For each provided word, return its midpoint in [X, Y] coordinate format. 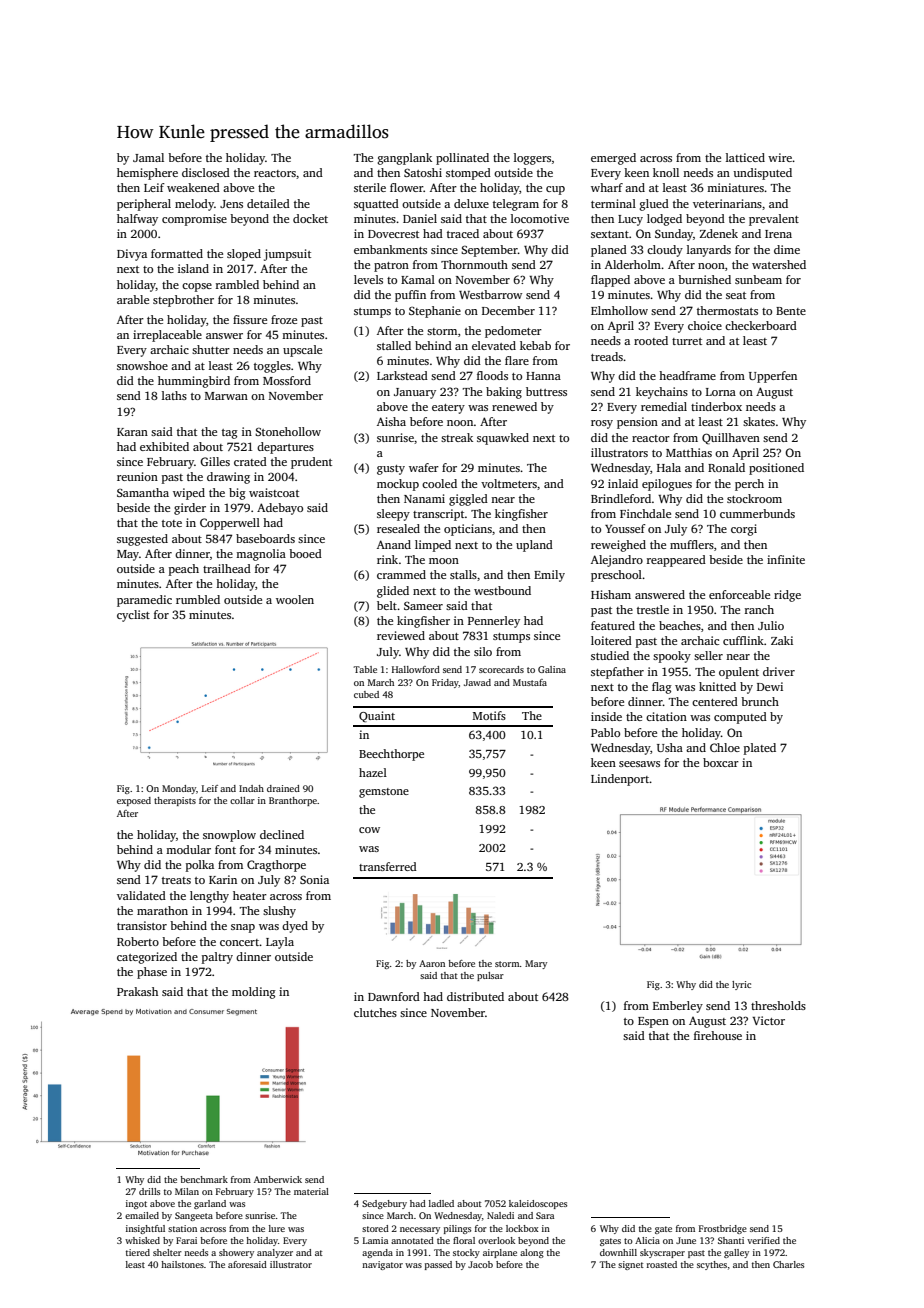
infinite [786, 559]
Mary [536, 964]
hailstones [182, 1264]
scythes [712, 1265]
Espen [653, 1022]
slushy [279, 912]
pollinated [462, 159]
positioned [776, 469]
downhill [618, 1252]
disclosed [206, 172]
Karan [132, 432]
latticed [745, 157]
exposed [134, 801]
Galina [552, 669]
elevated [494, 345]
